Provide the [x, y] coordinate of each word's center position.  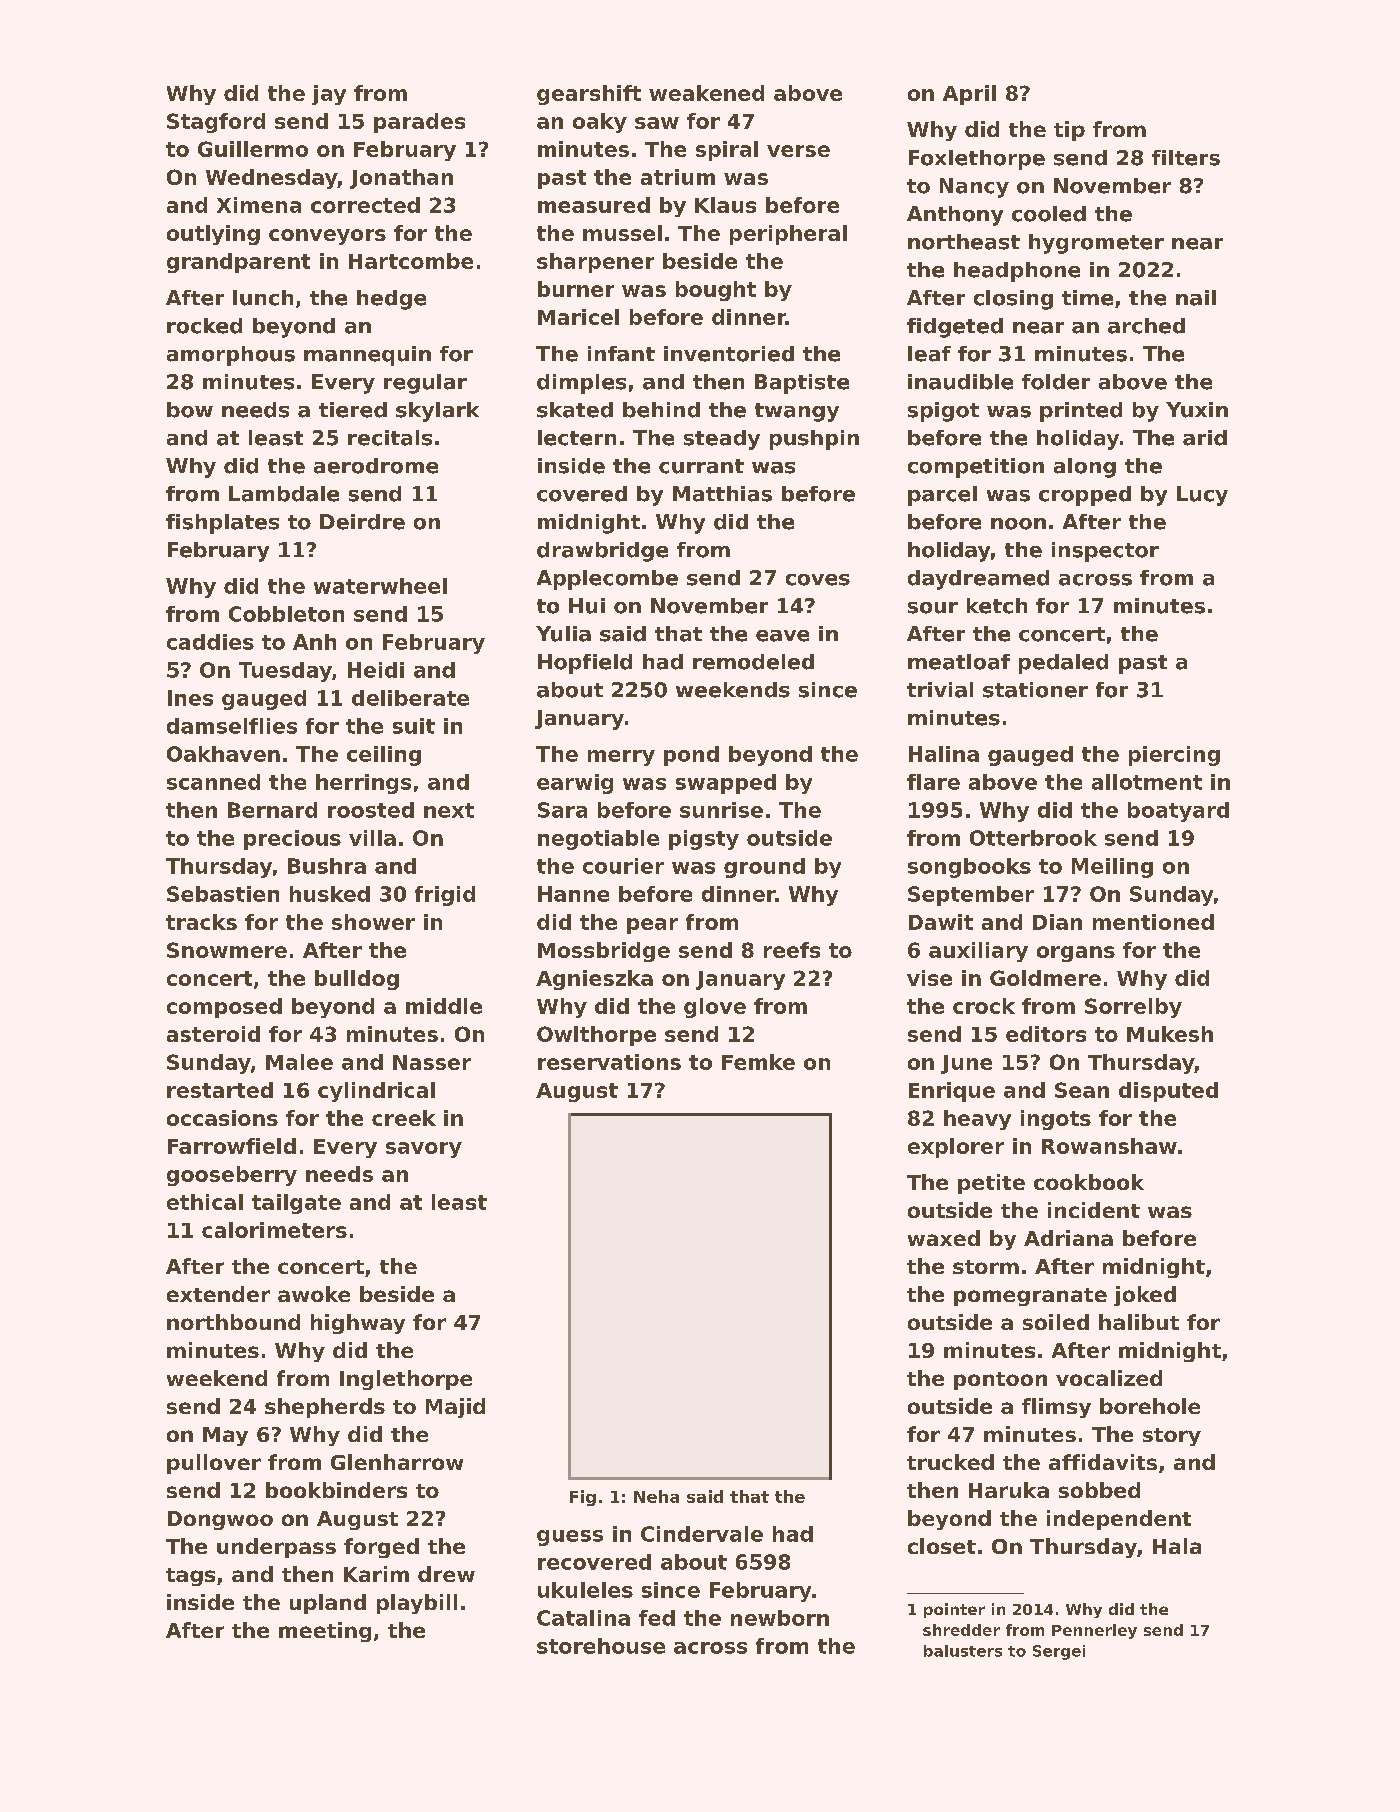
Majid [455, 1408]
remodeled [753, 662]
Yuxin [1197, 410]
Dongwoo [220, 1520]
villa [372, 838]
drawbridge [602, 552]
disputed [1168, 1092]
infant [621, 354]
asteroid [213, 1034]
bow [190, 410]
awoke [314, 1294]
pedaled [1063, 664]
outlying [213, 235]
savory [424, 1150]
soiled [1056, 1322]
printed [1081, 412]
